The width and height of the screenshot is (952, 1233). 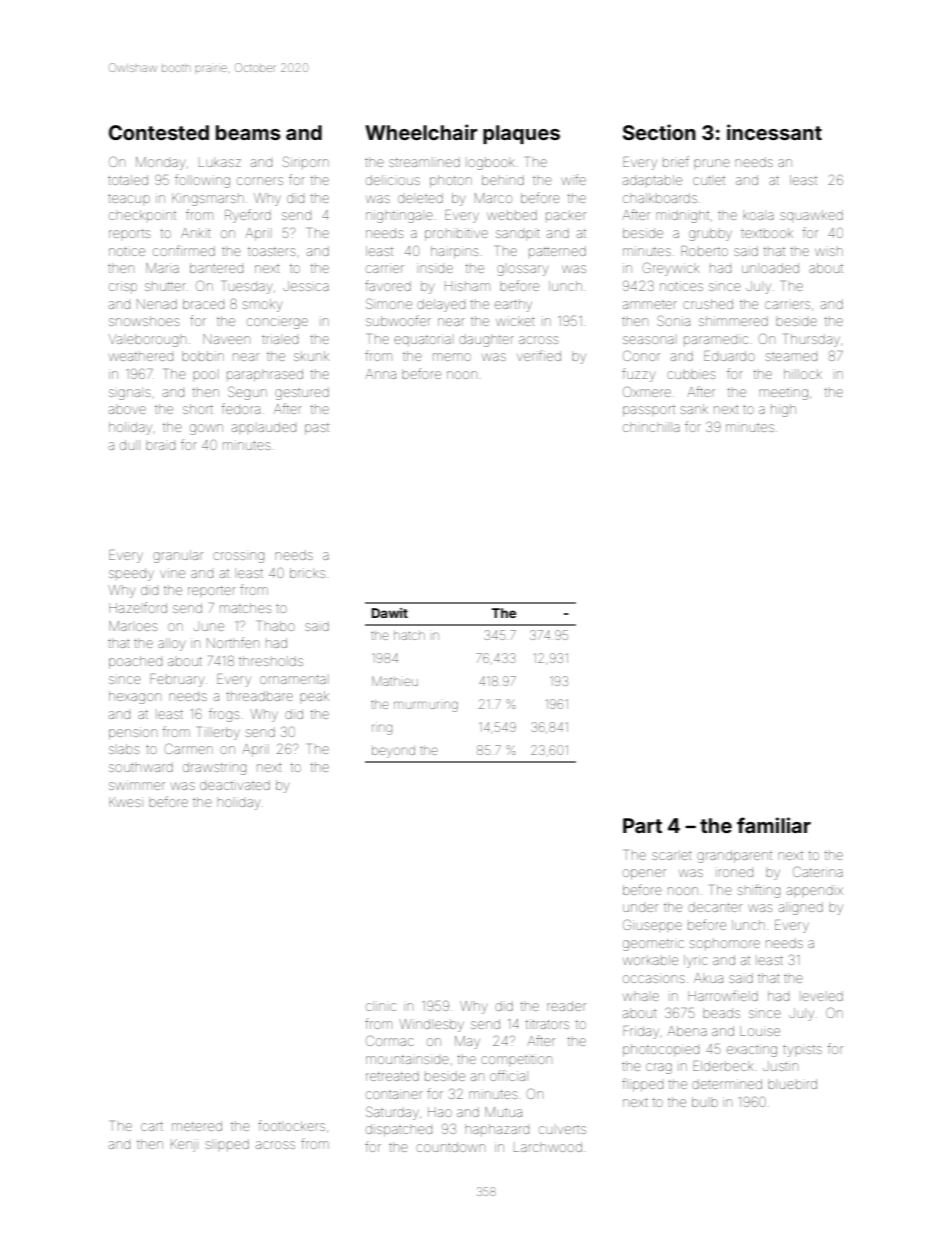 I want to click on chinchilla, so click(x=651, y=428).
